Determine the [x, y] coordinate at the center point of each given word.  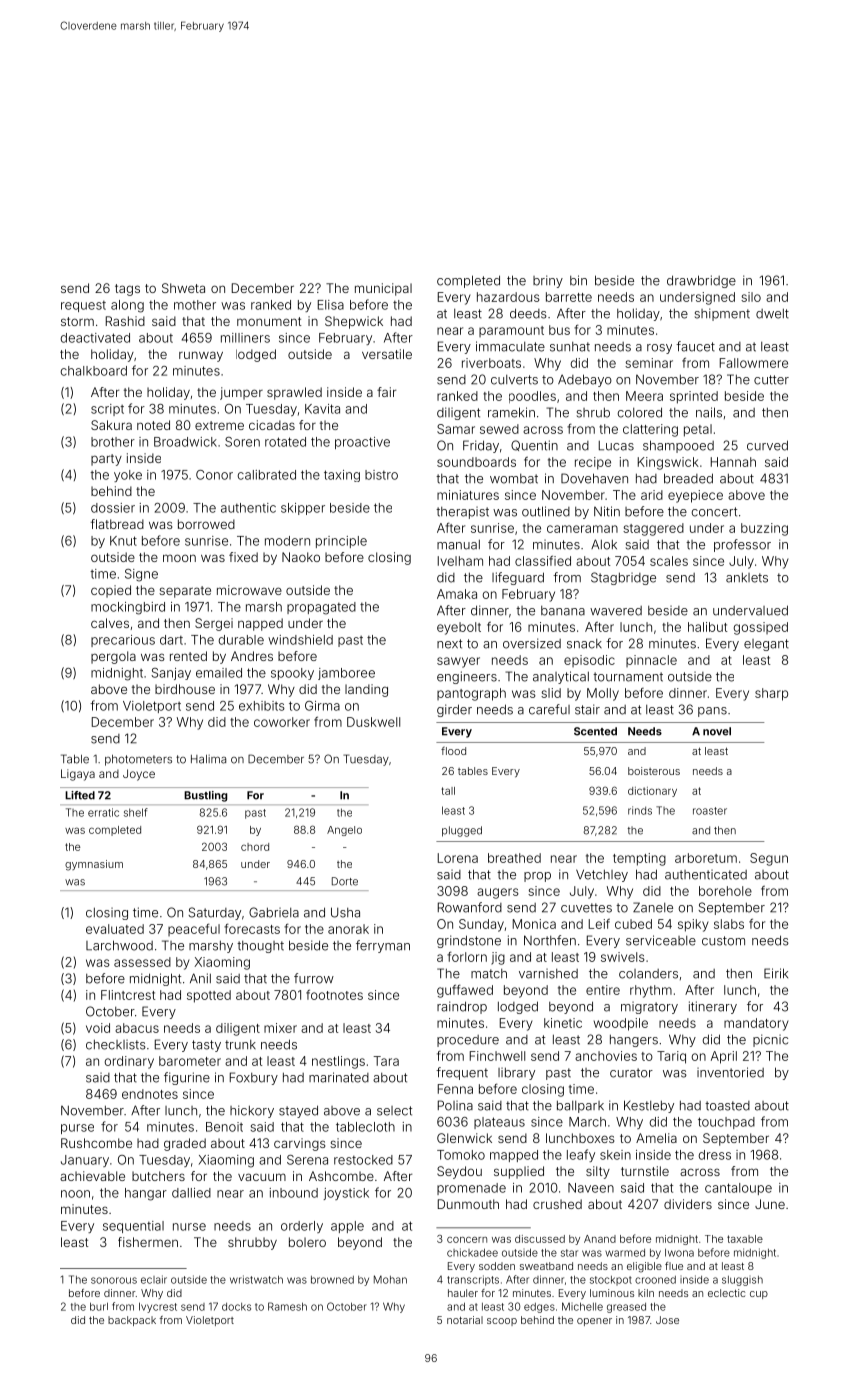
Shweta [183, 288]
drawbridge [701, 281]
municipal [383, 289]
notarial [465, 1320]
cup [759, 1295]
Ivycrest [158, 1307]
